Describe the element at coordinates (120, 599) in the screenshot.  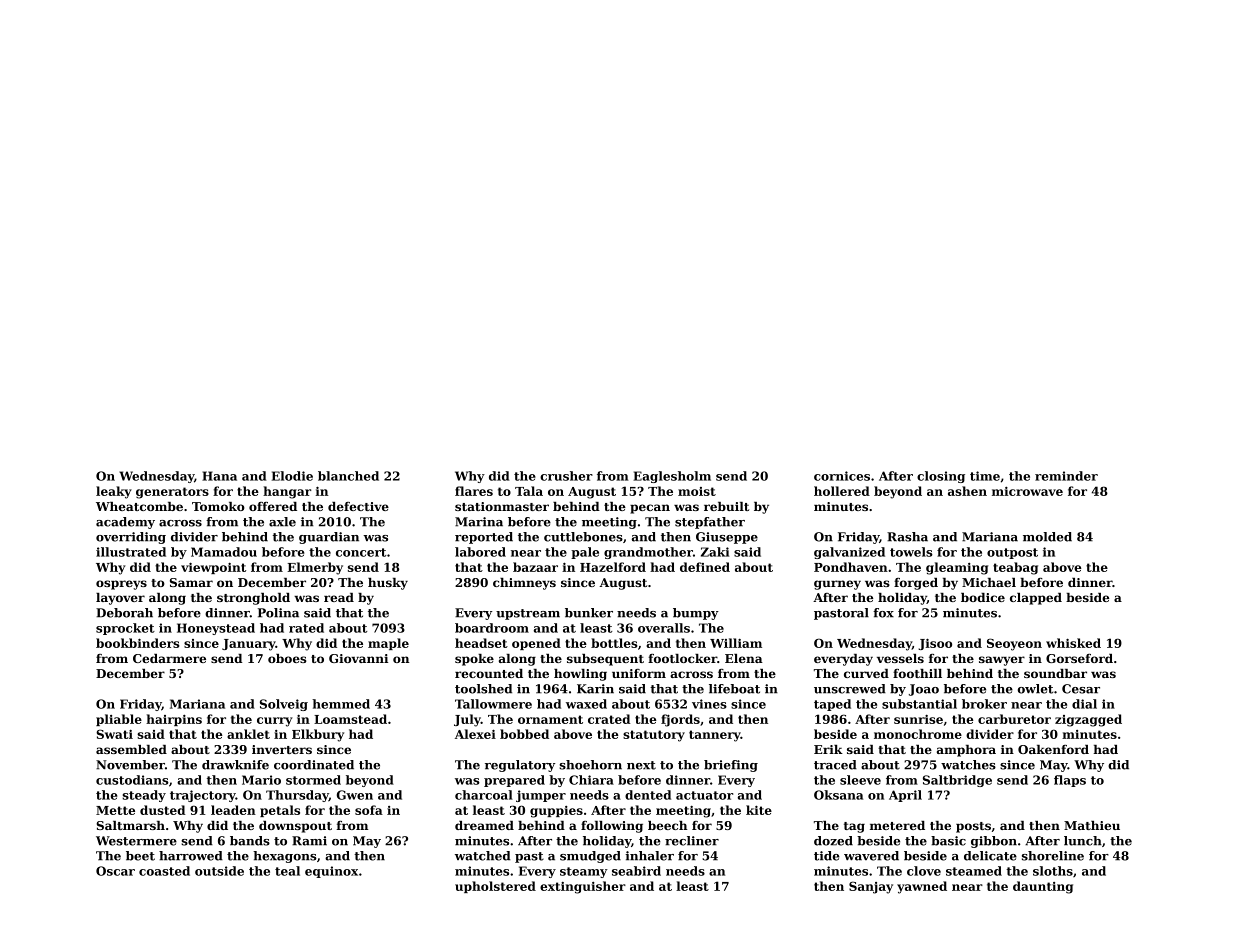
I see `layover` at that location.
